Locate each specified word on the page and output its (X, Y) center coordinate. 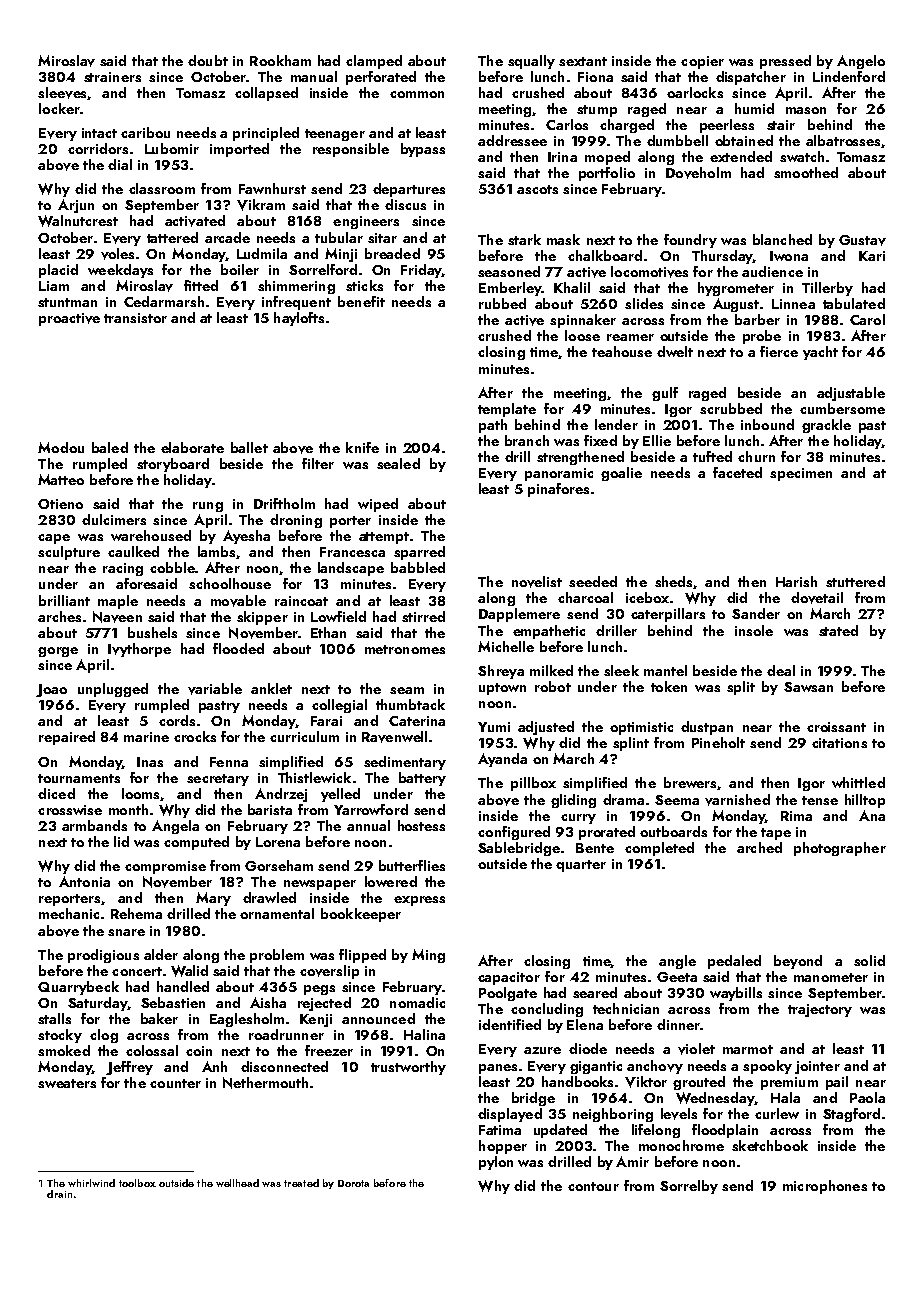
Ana (872, 815)
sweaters (67, 1083)
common (417, 94)
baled (110, 447)
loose (582, 335)
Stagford (851, 1115)
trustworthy (408, 1068)
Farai (326, 721)
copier (702, 62)
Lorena (278, 842)
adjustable (851, 394)
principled (266, 134)
